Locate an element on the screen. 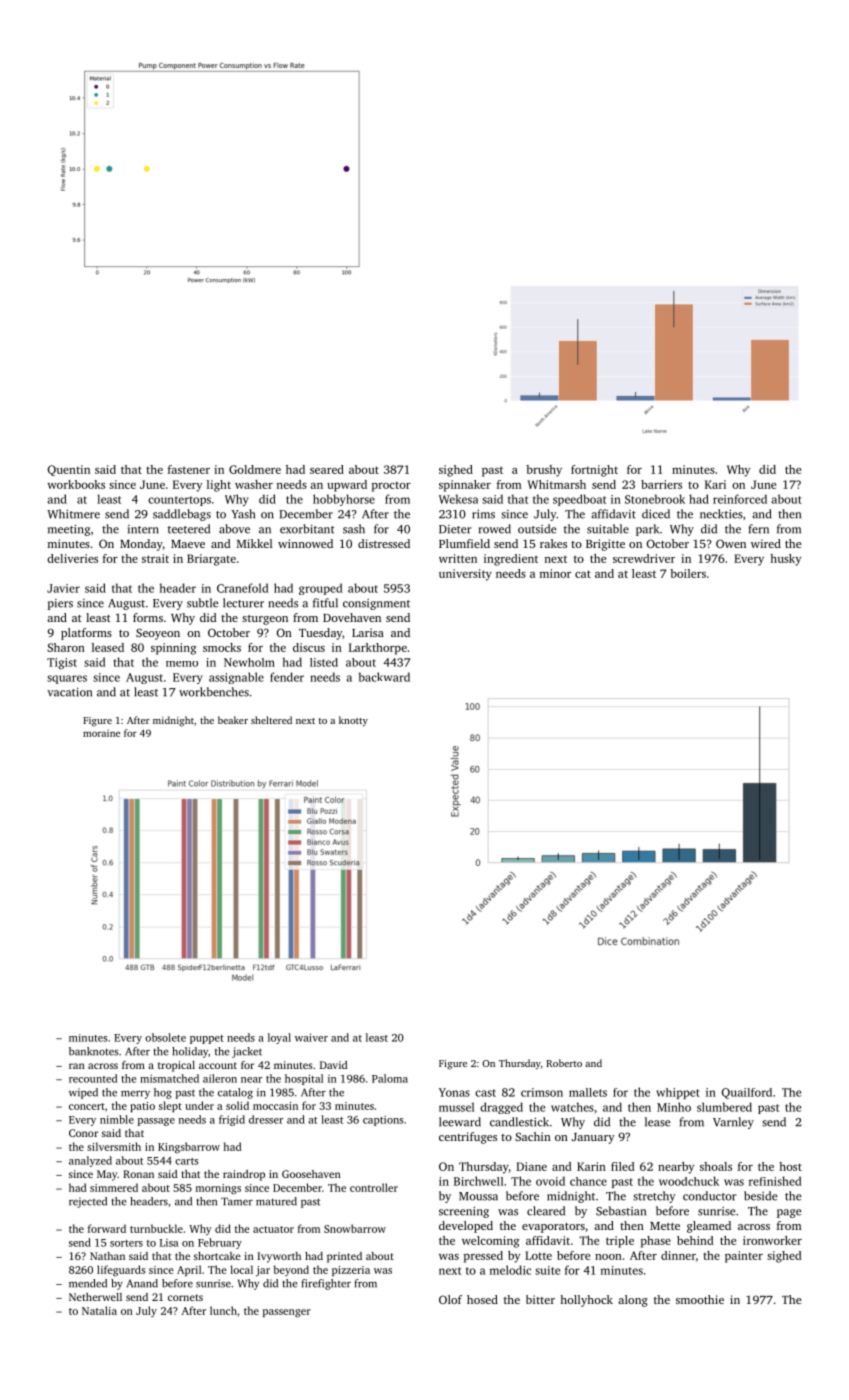 This screenshot has width=849, height=1400. Whitmere is located at coordinates (73, 514).
